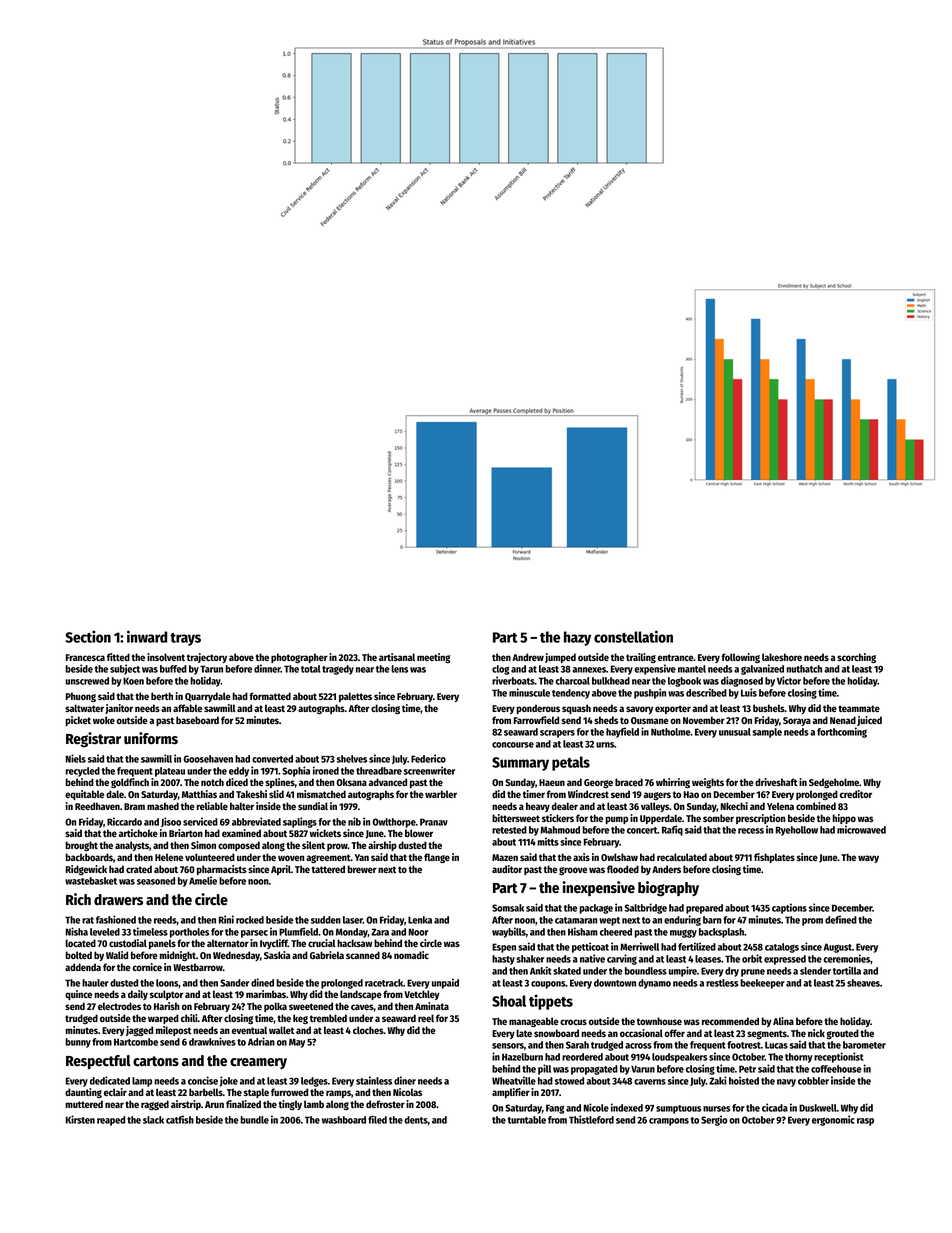 The image size is (952, 1233). What do you see at coordinates (296, 771) in the screenshot?
I see `Sophia` at bounding box center [296, 771].
